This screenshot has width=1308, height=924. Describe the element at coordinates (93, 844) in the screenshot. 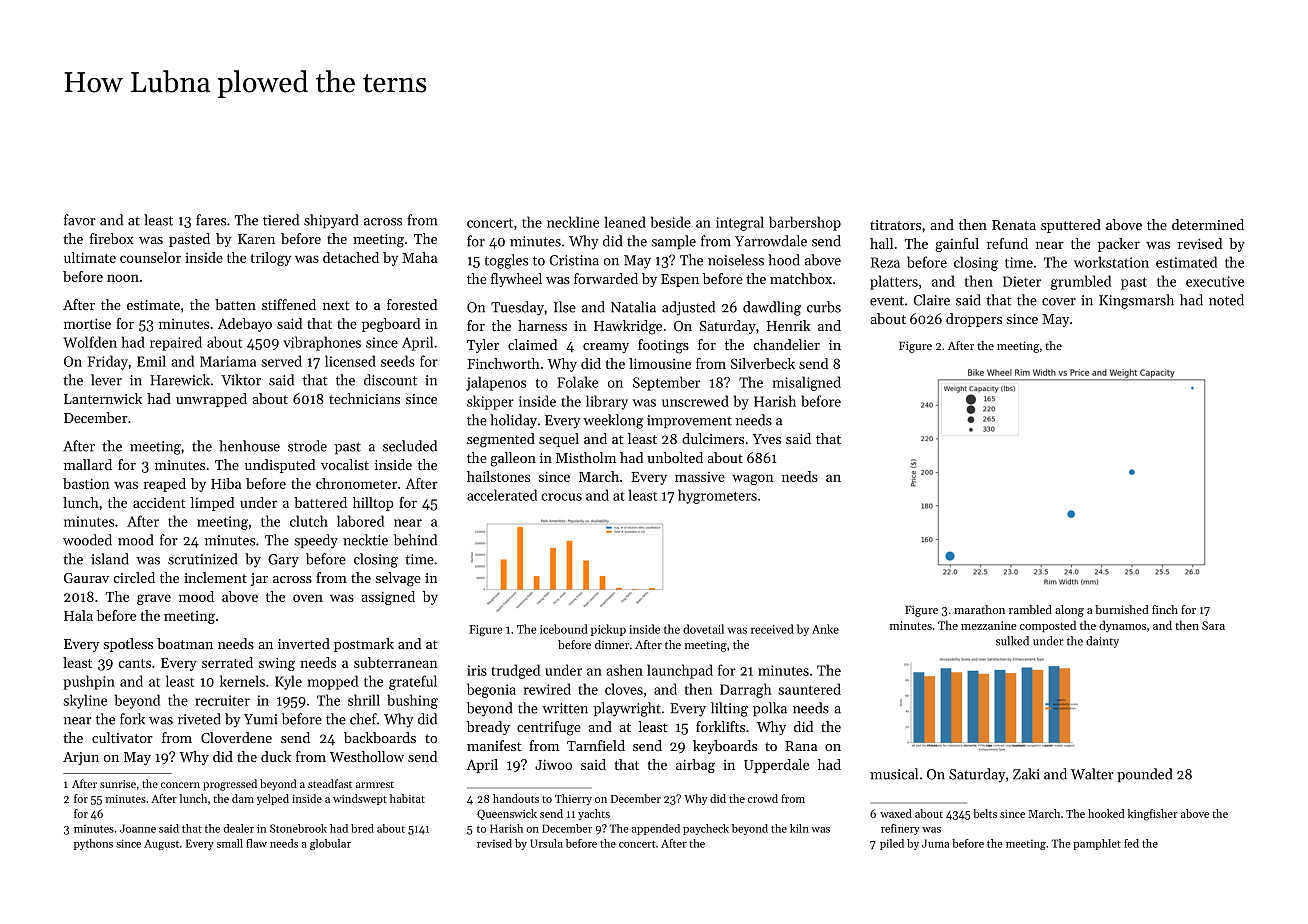

I see `pythons` at that location.
